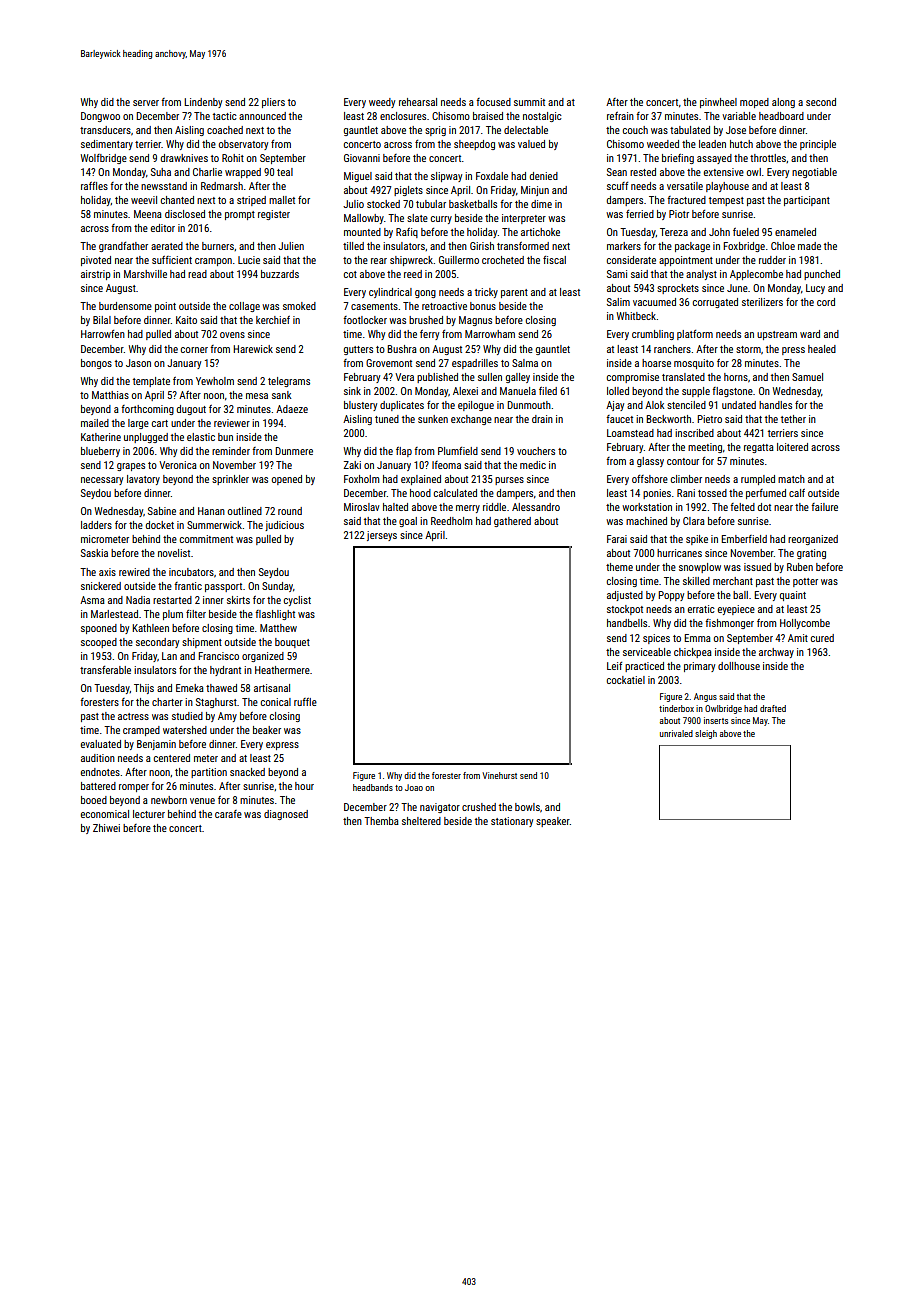  I want to click on Beckworth, so click(668, 419).
